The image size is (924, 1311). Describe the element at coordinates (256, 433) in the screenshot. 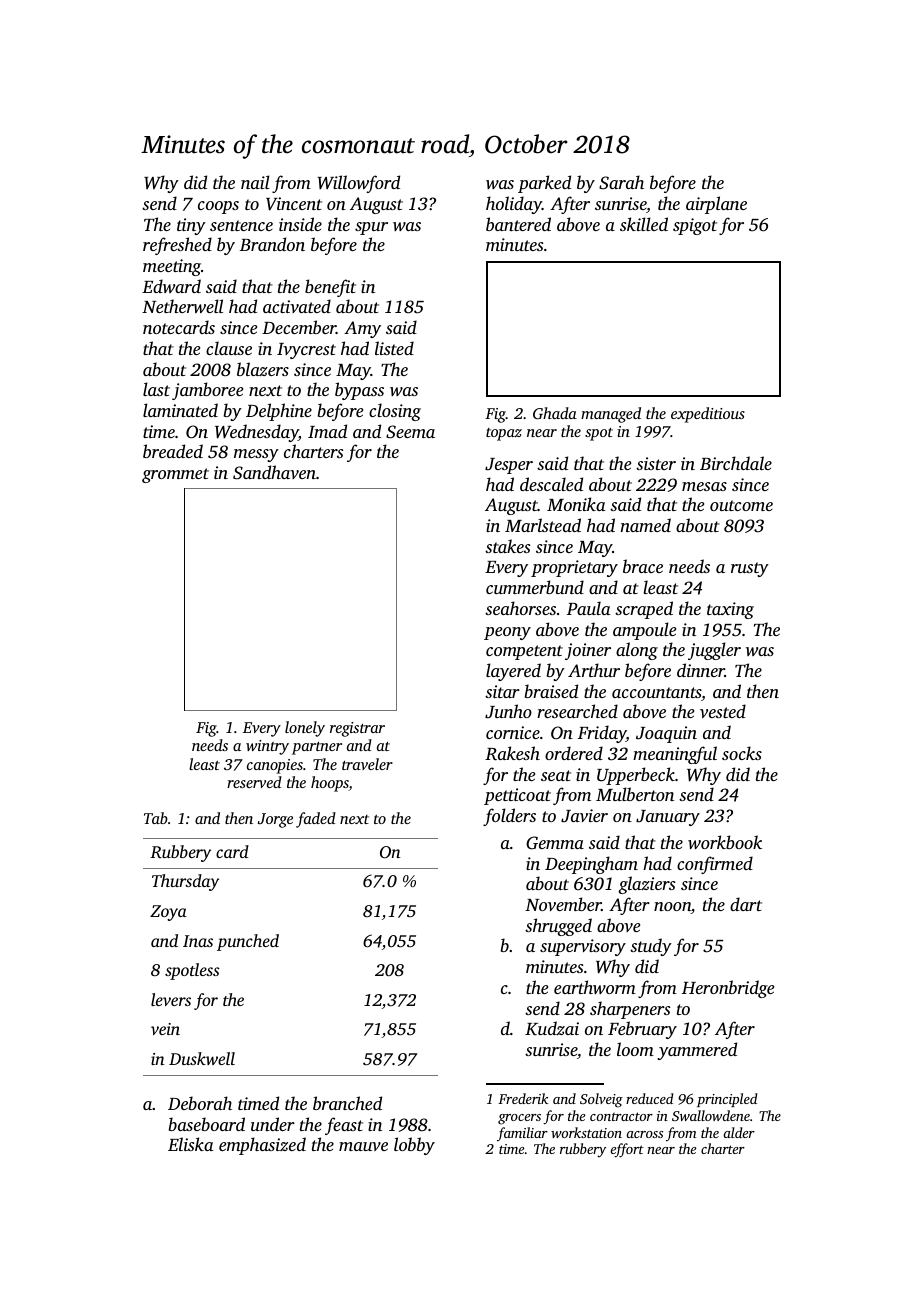

I see `Wednesday` at that location.
